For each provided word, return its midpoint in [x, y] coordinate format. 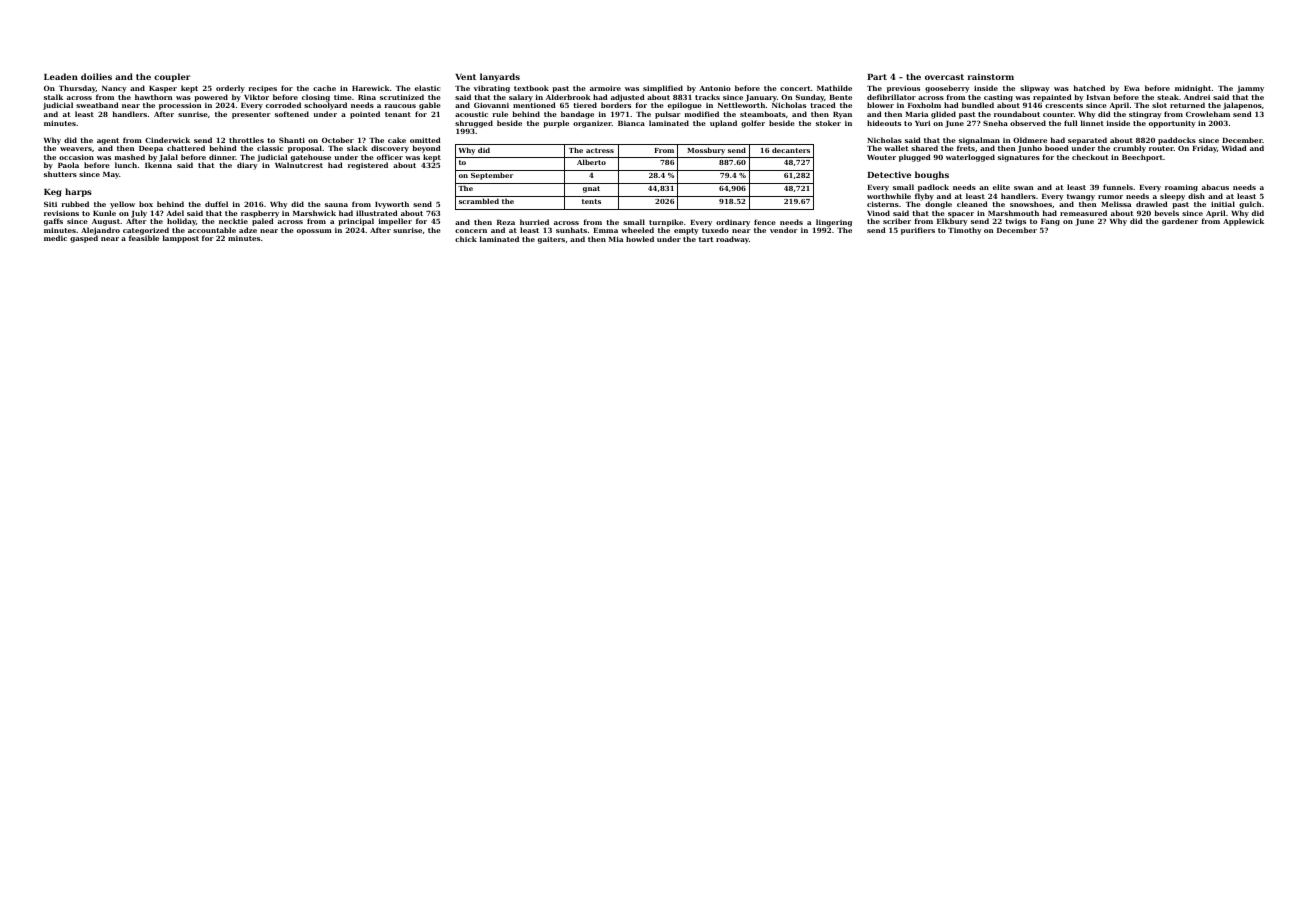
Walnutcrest [299, 165]
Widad [1234, 148]
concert [795, 88]
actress [600, 150]
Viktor [256, 97]
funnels [1118, 187]
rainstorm [991, 76]
